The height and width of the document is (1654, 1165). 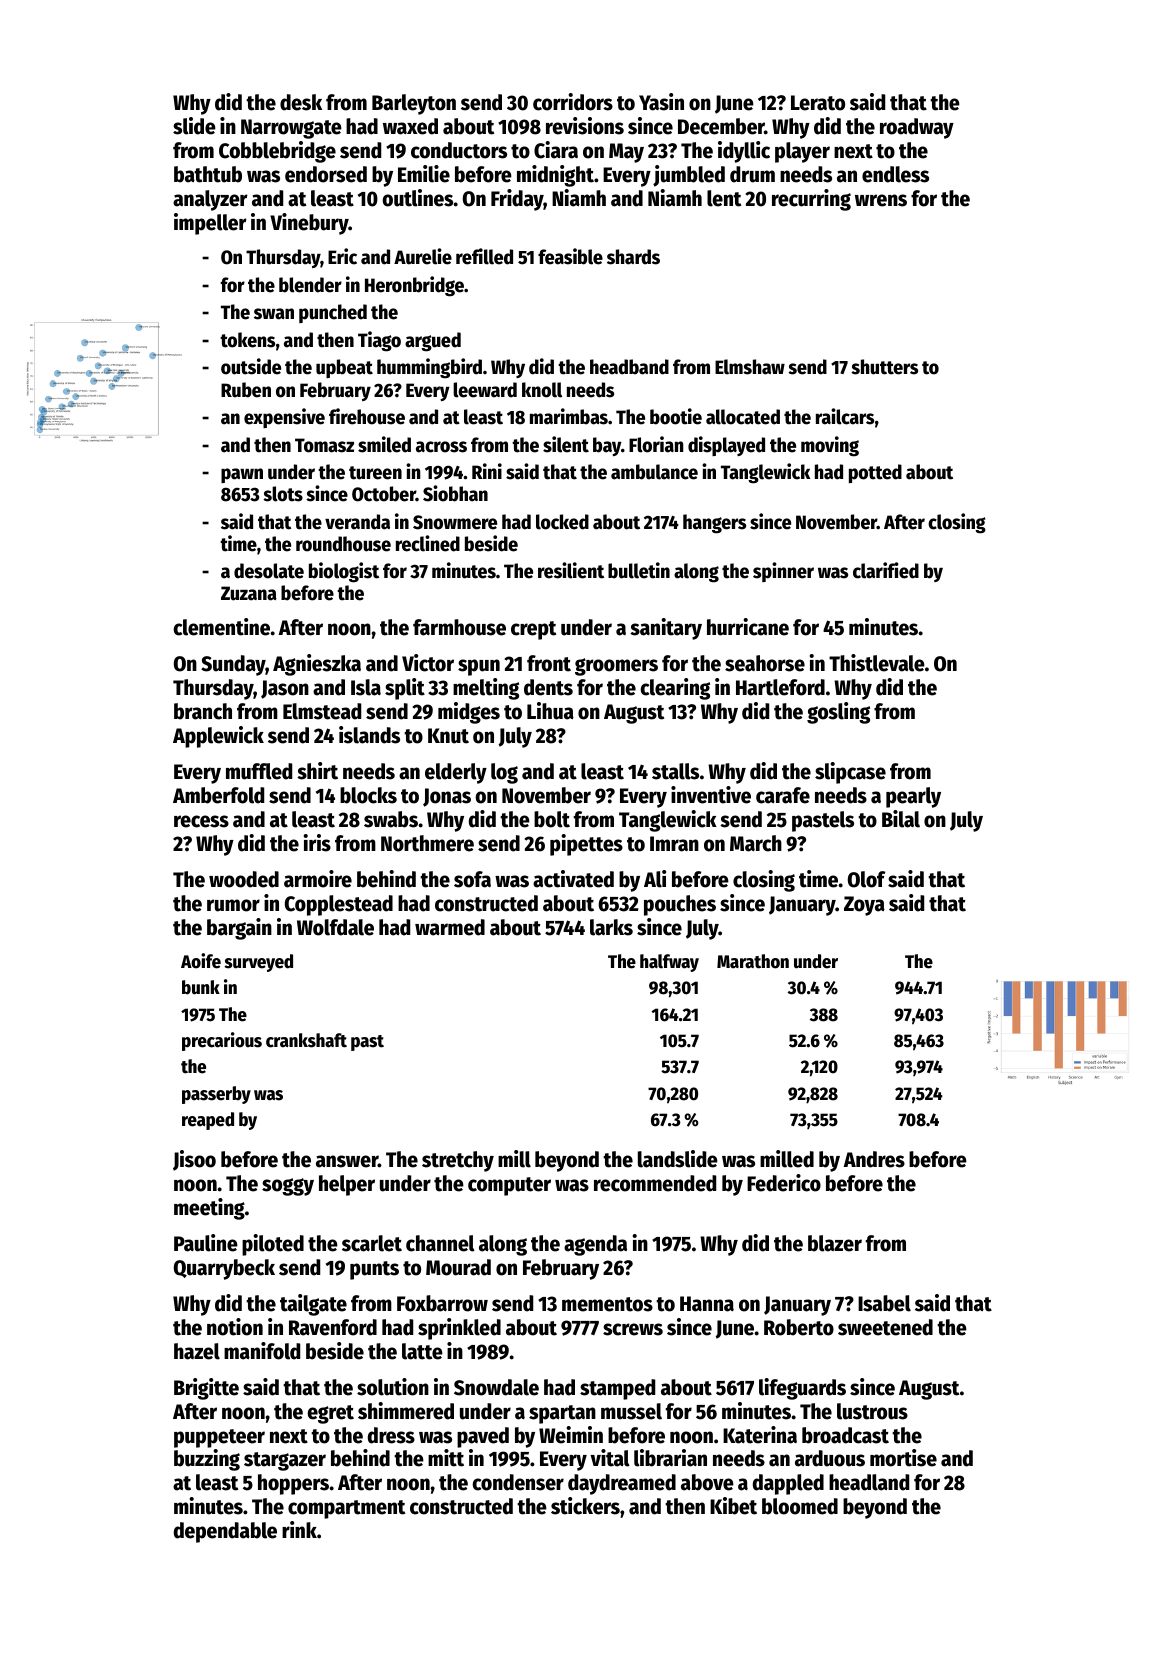 I want to click on conductors, so click(x=459, y=150).
